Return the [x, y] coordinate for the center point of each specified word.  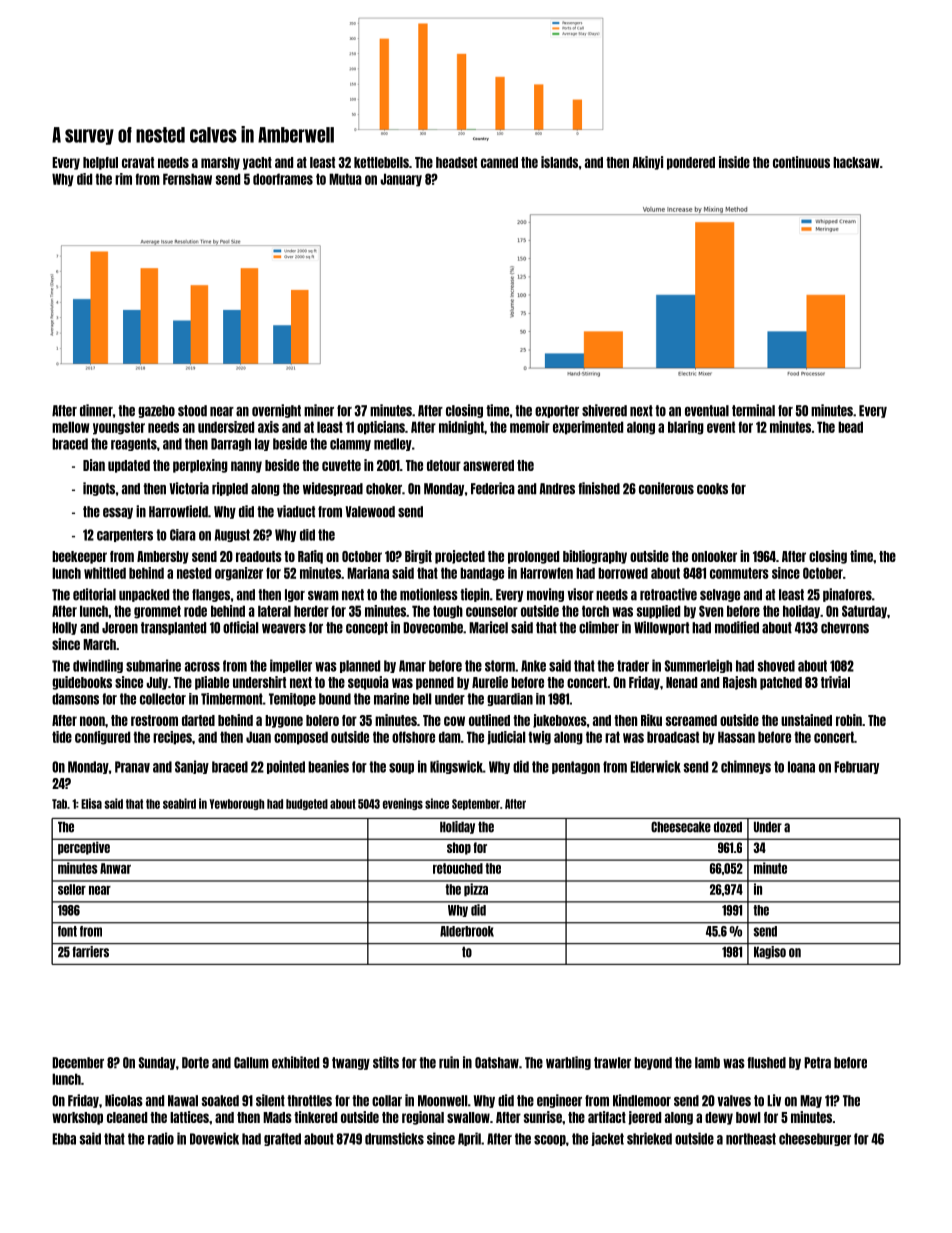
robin [849, 720]
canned [499, 162]
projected [460, 557]
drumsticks [394, 1138]
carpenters [125, 535]
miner [319, 410]
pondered [691, 163]
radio [161, 1138]
